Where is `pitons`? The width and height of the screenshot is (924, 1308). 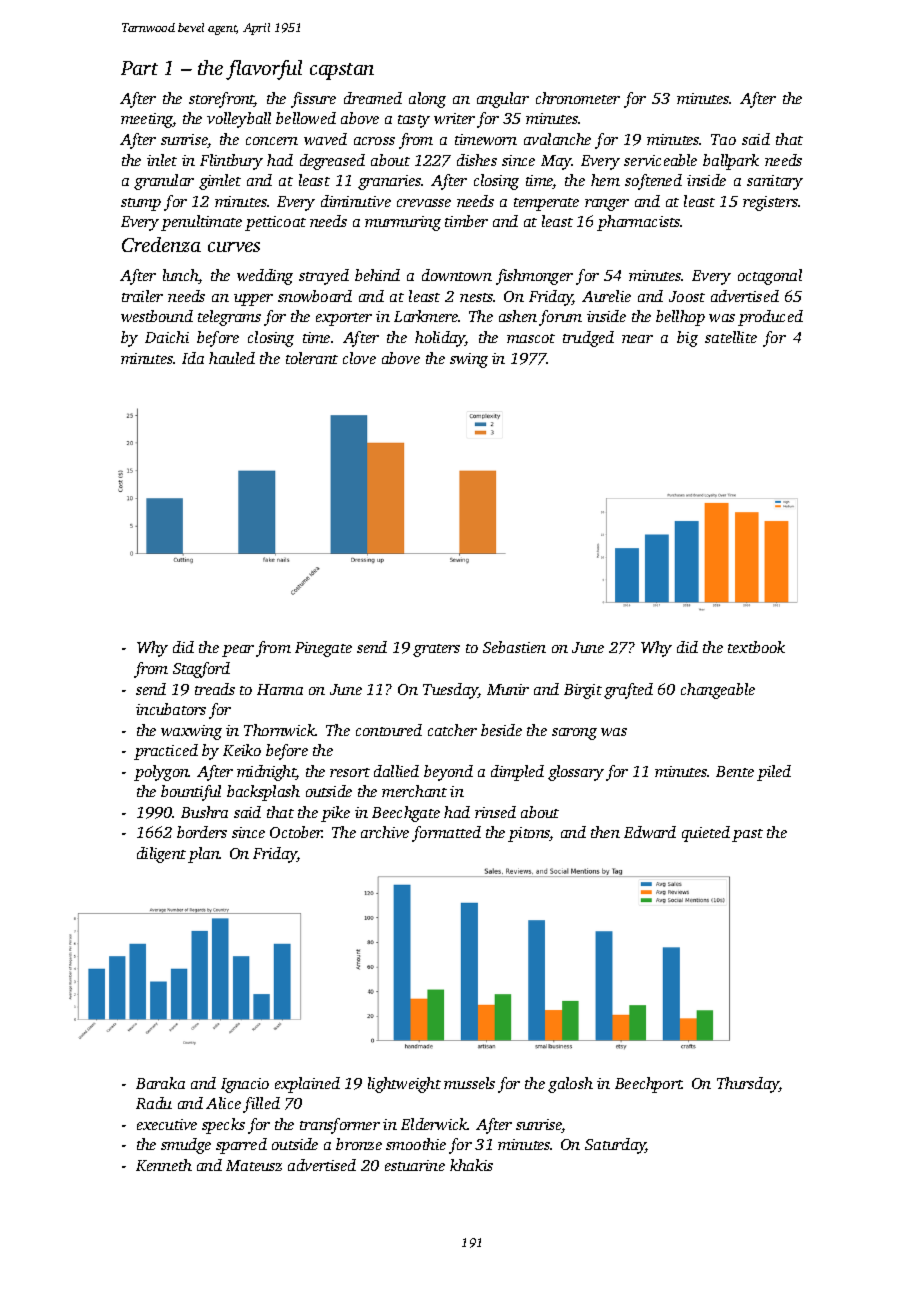
pitons is located at coordinates (529, 834).
